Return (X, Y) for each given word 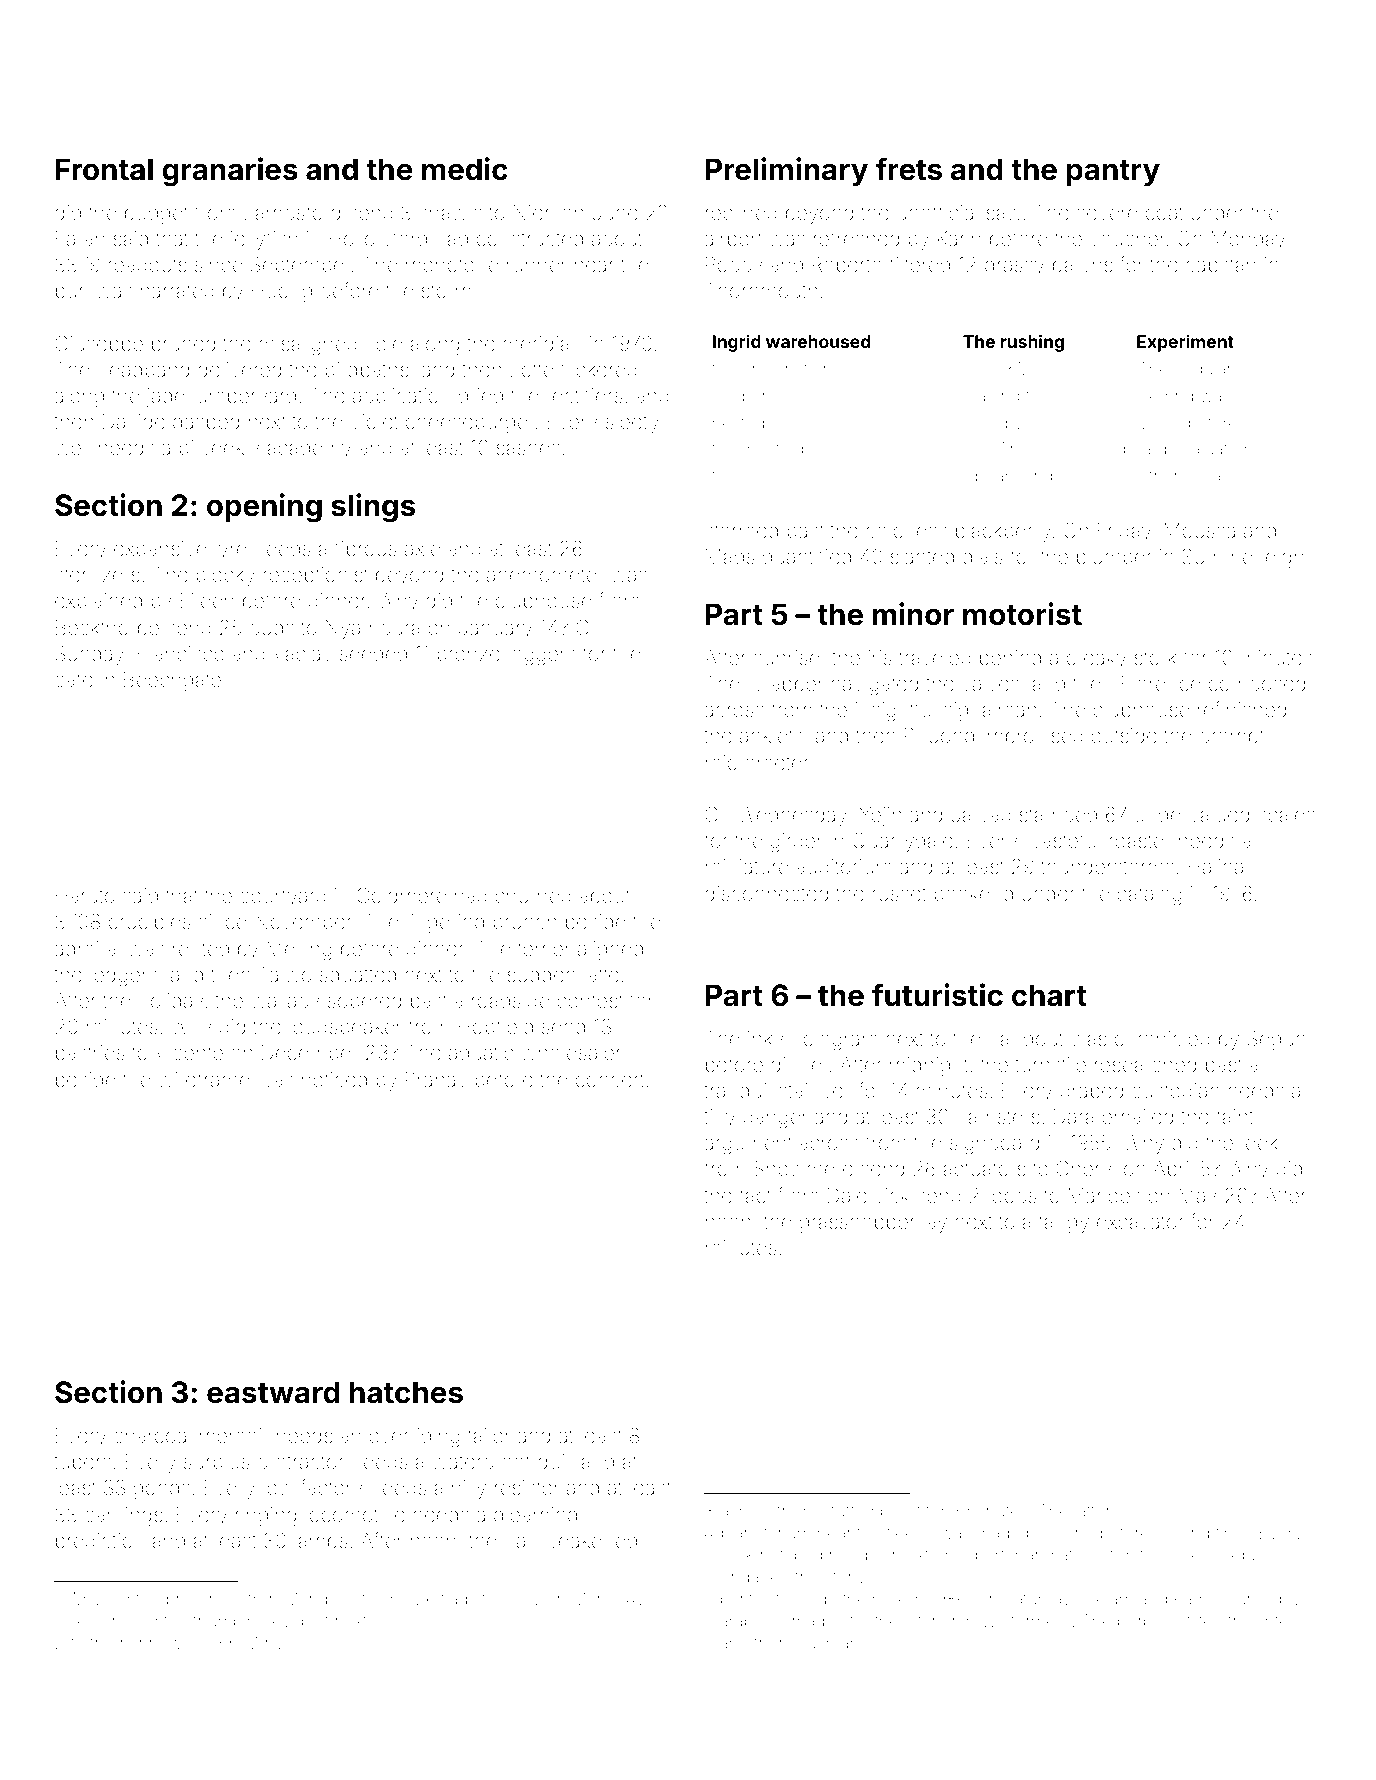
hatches (406, 1392)
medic (465, 169)
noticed (334, 1079)
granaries (230, 172)
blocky (226, 577)
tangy (1064, 1224)
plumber (1114, 558)
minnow (151, 1642)
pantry (1113, 173)
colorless (906, 530)
